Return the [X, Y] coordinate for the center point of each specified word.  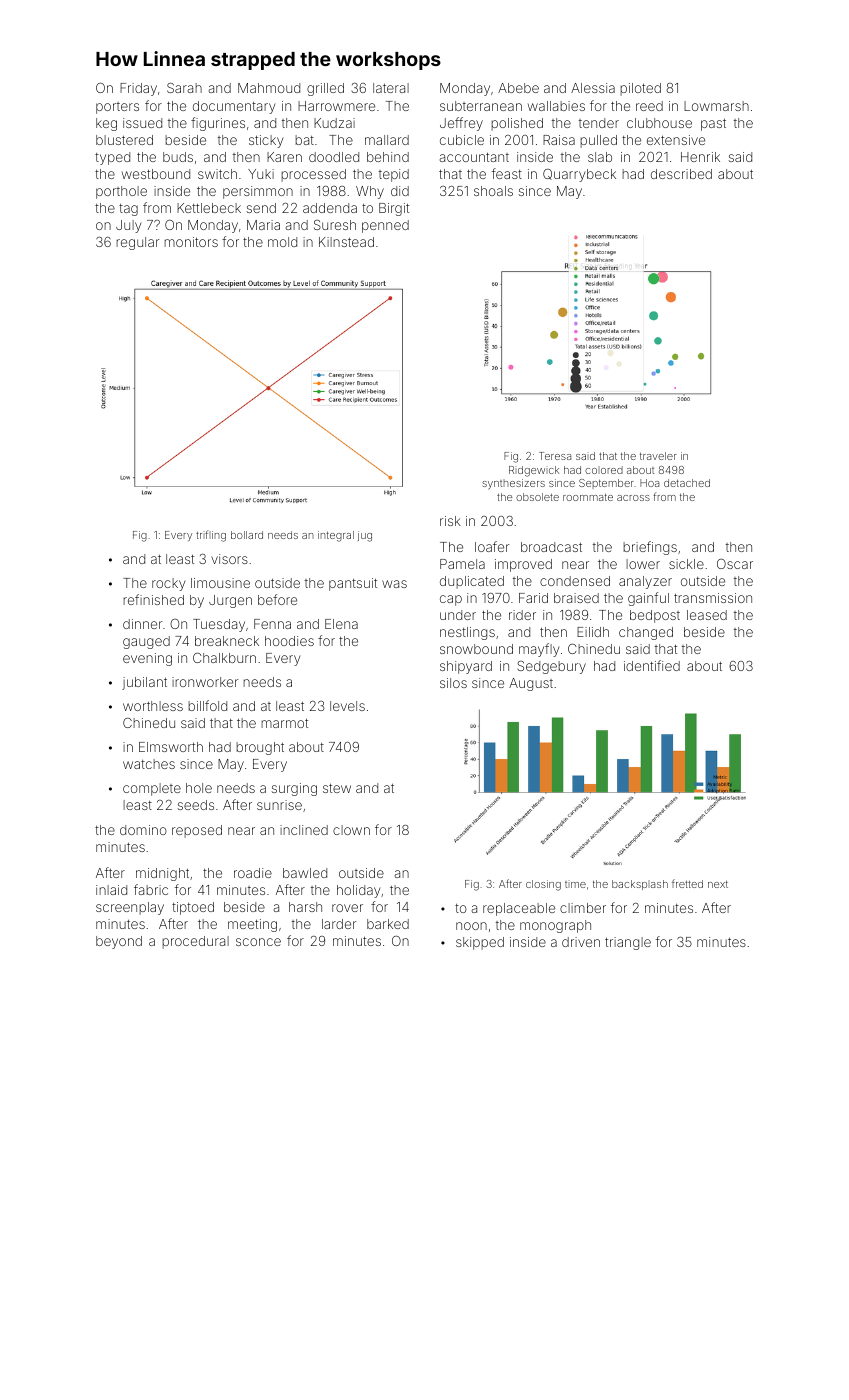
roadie [253, 873]
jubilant [144, 683]
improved [523, 565]
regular [137, 243]
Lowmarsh [716, 106]
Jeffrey [461, 124]
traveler [658, 456]
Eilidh [593, 632]
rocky [169, 584]
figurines [218, 124]
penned [385, 226]
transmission [713, 598]
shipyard [466, 667]
